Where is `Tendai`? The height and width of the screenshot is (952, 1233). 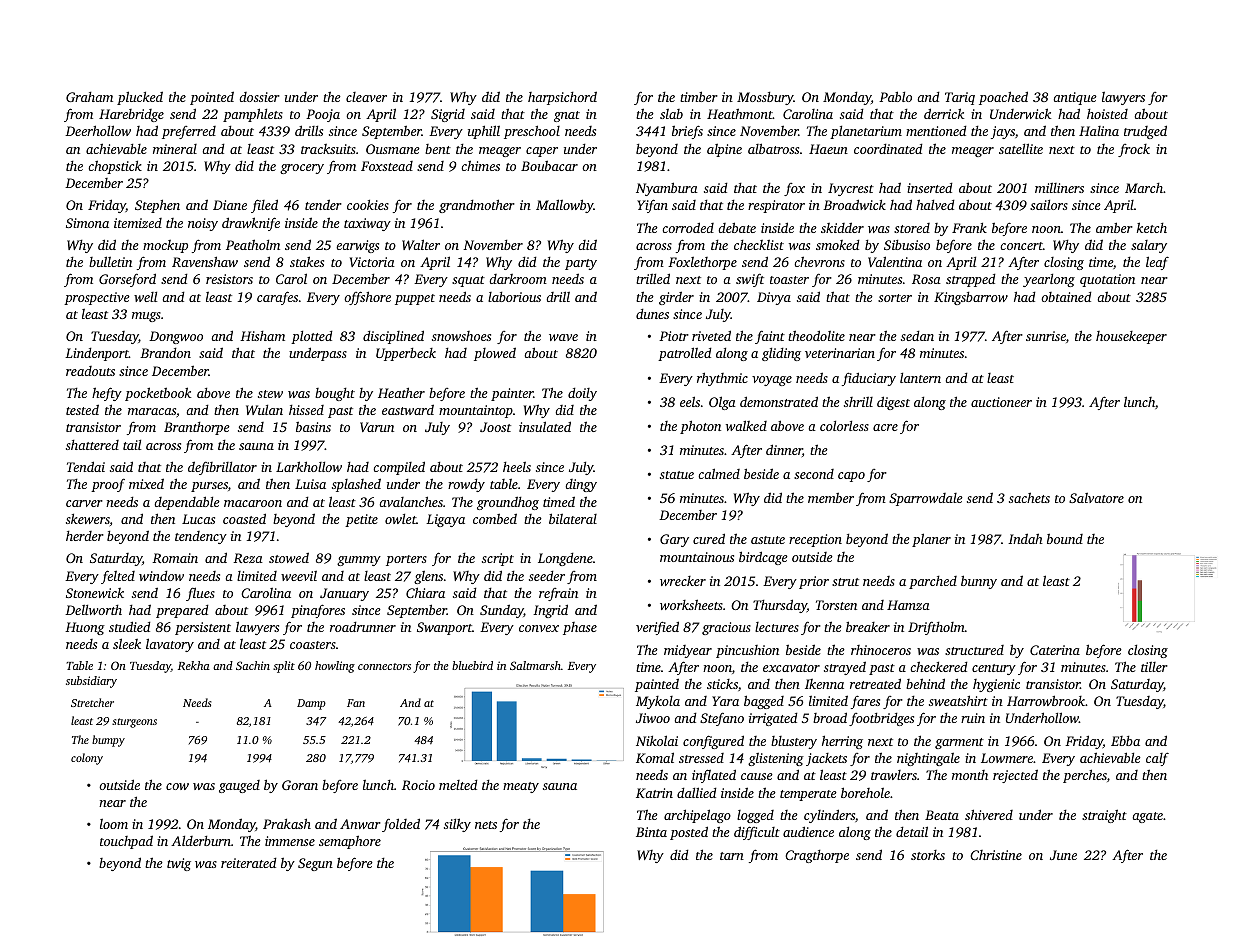
Tendai is located at coordinates (86, 466).
